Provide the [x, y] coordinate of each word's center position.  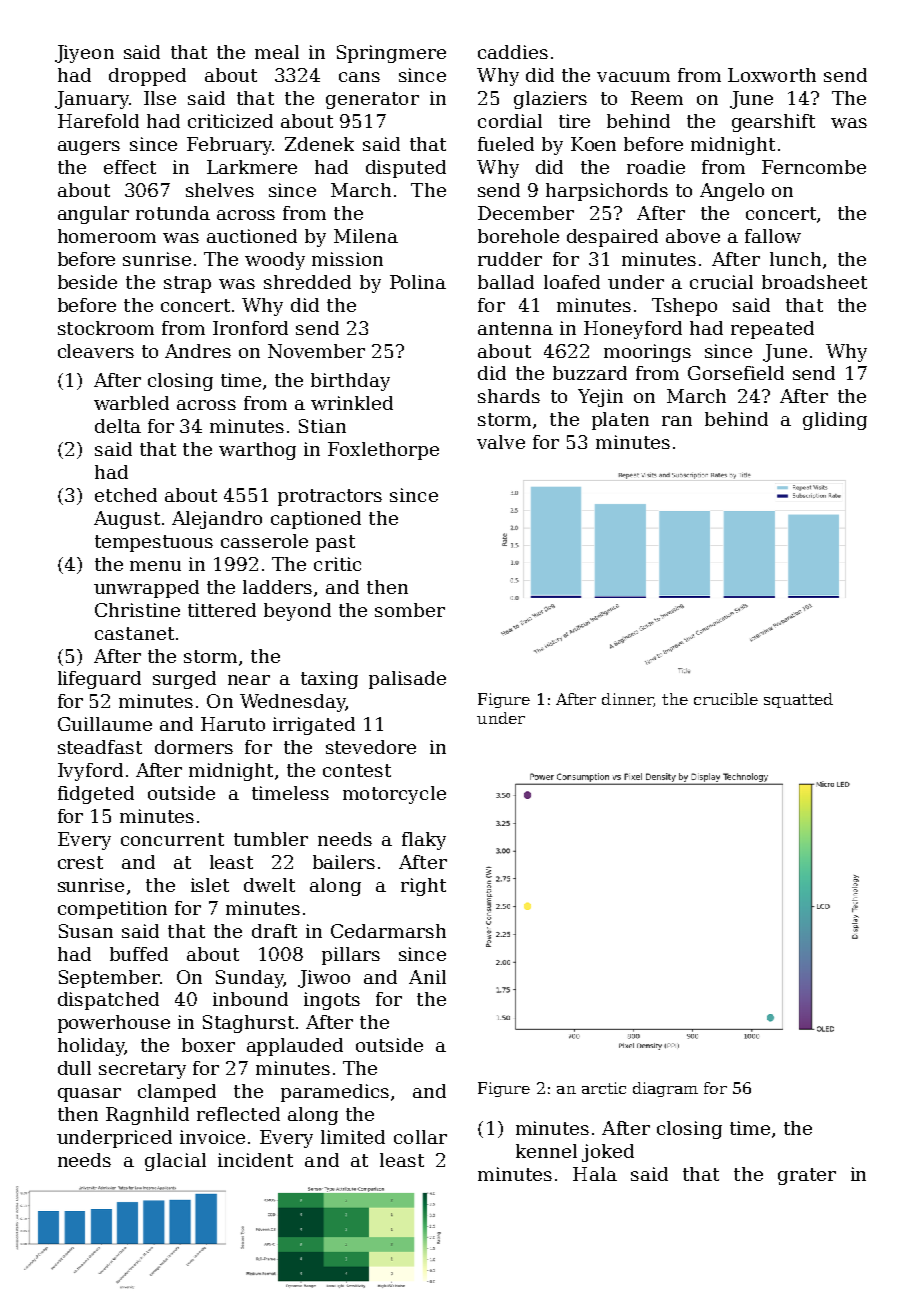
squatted [798, 700]
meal [277, 52]
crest [80, 862]
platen [620, 421]
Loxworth [772, 75]
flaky [424, 841]
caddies [513, 52]
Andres [198, 351]
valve [501, 442]
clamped [177, 1093]
